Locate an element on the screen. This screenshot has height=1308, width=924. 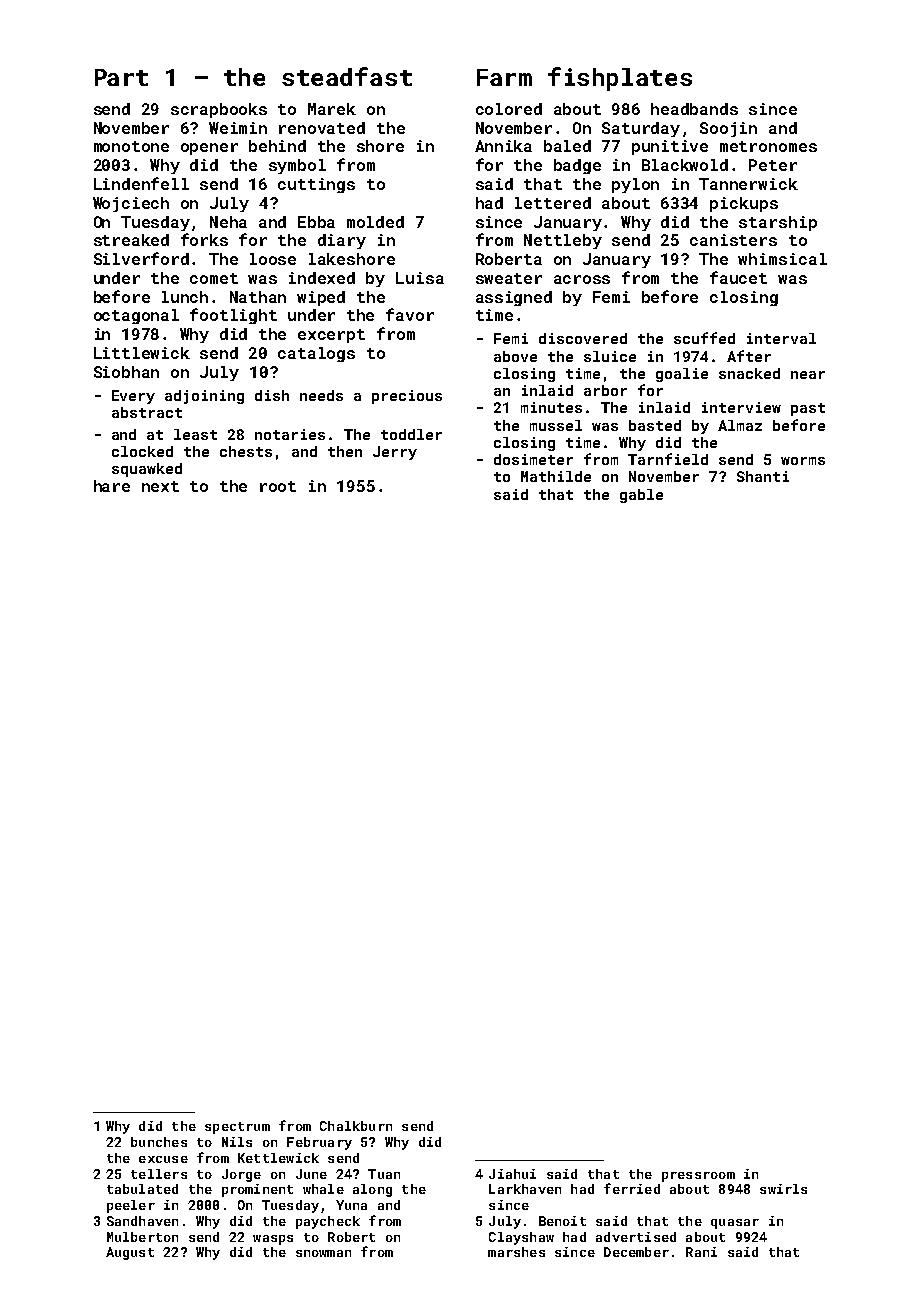
Rani is located at coordinates (701, 1252).
